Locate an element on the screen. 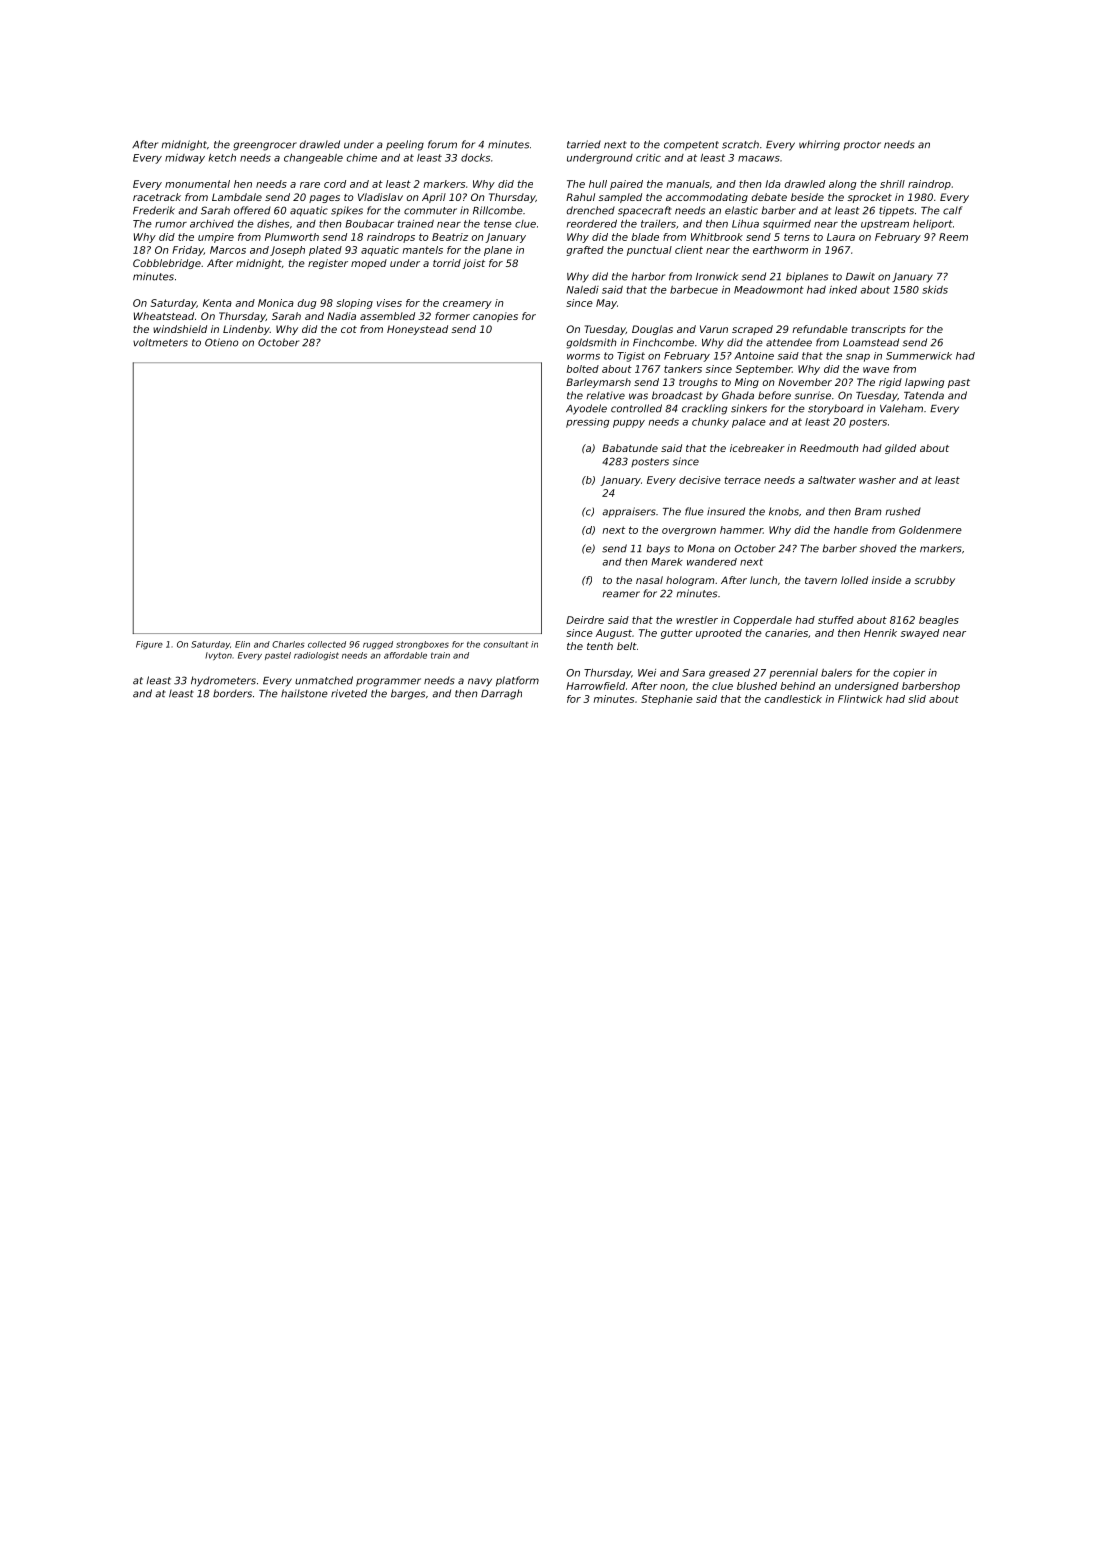 The height and width of the screenshot is (1567, 1108). skids is located at coordinates (935, 290).
